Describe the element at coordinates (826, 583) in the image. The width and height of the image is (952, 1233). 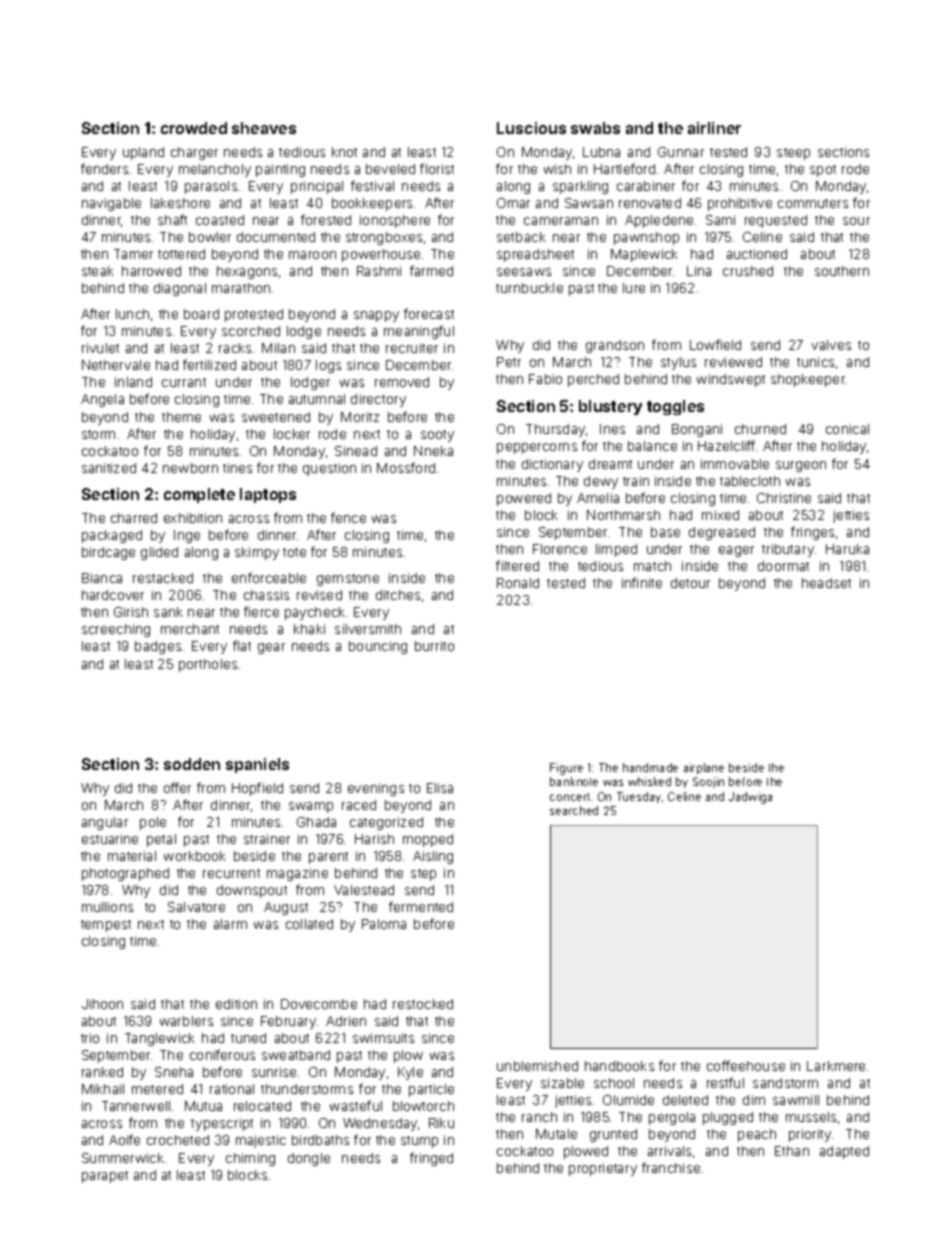
I see `headset` at that location.
